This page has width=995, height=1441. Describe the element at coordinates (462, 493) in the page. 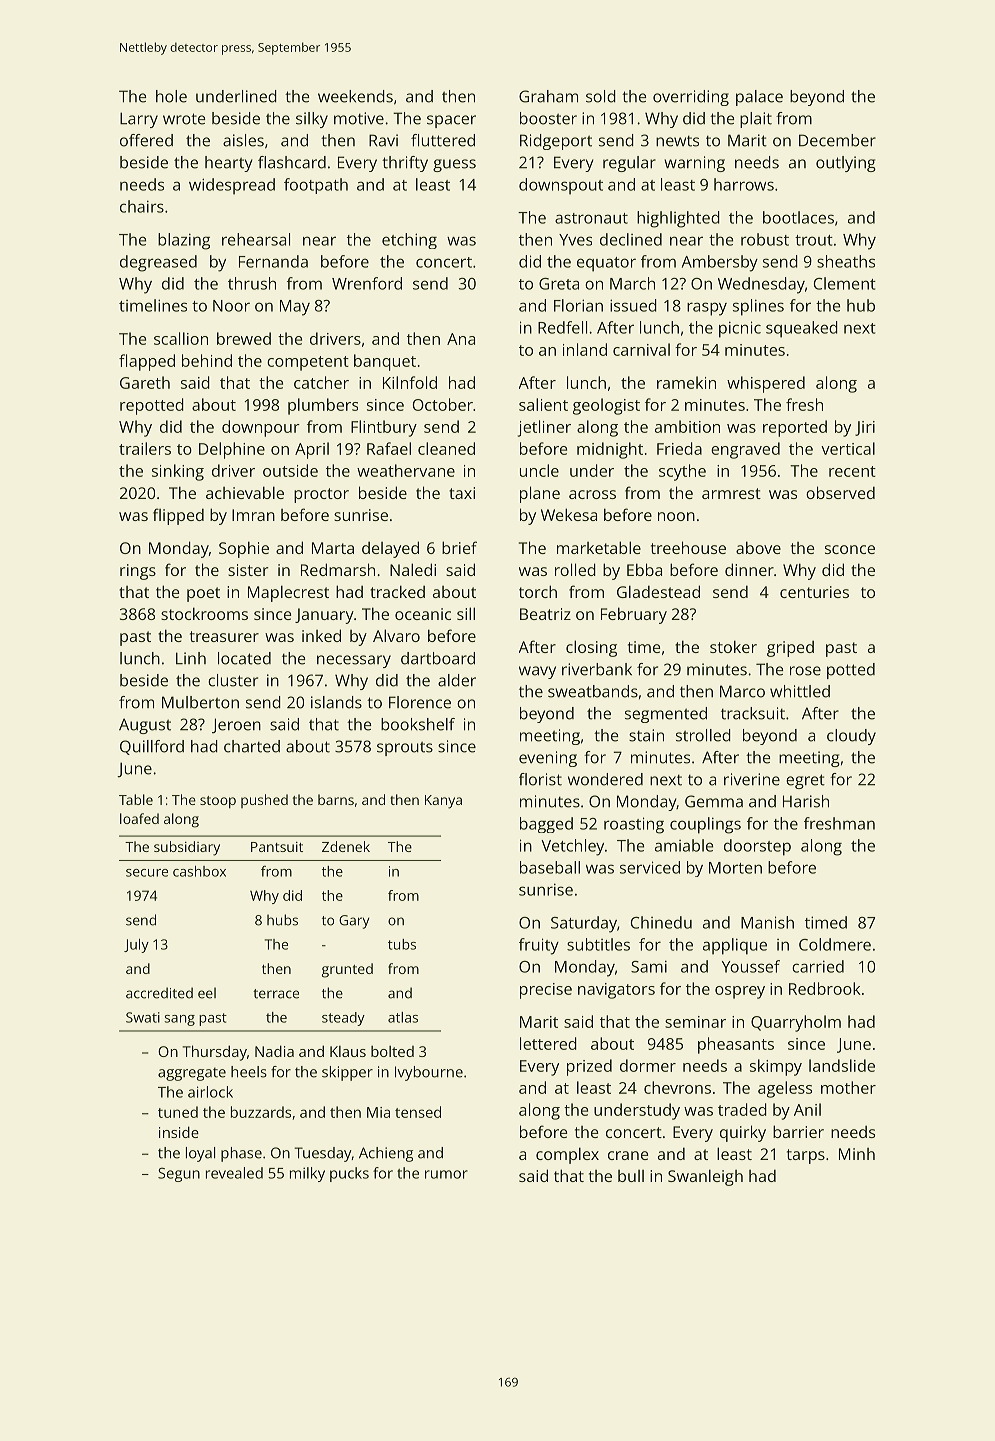

I see `taxi` at that location.
